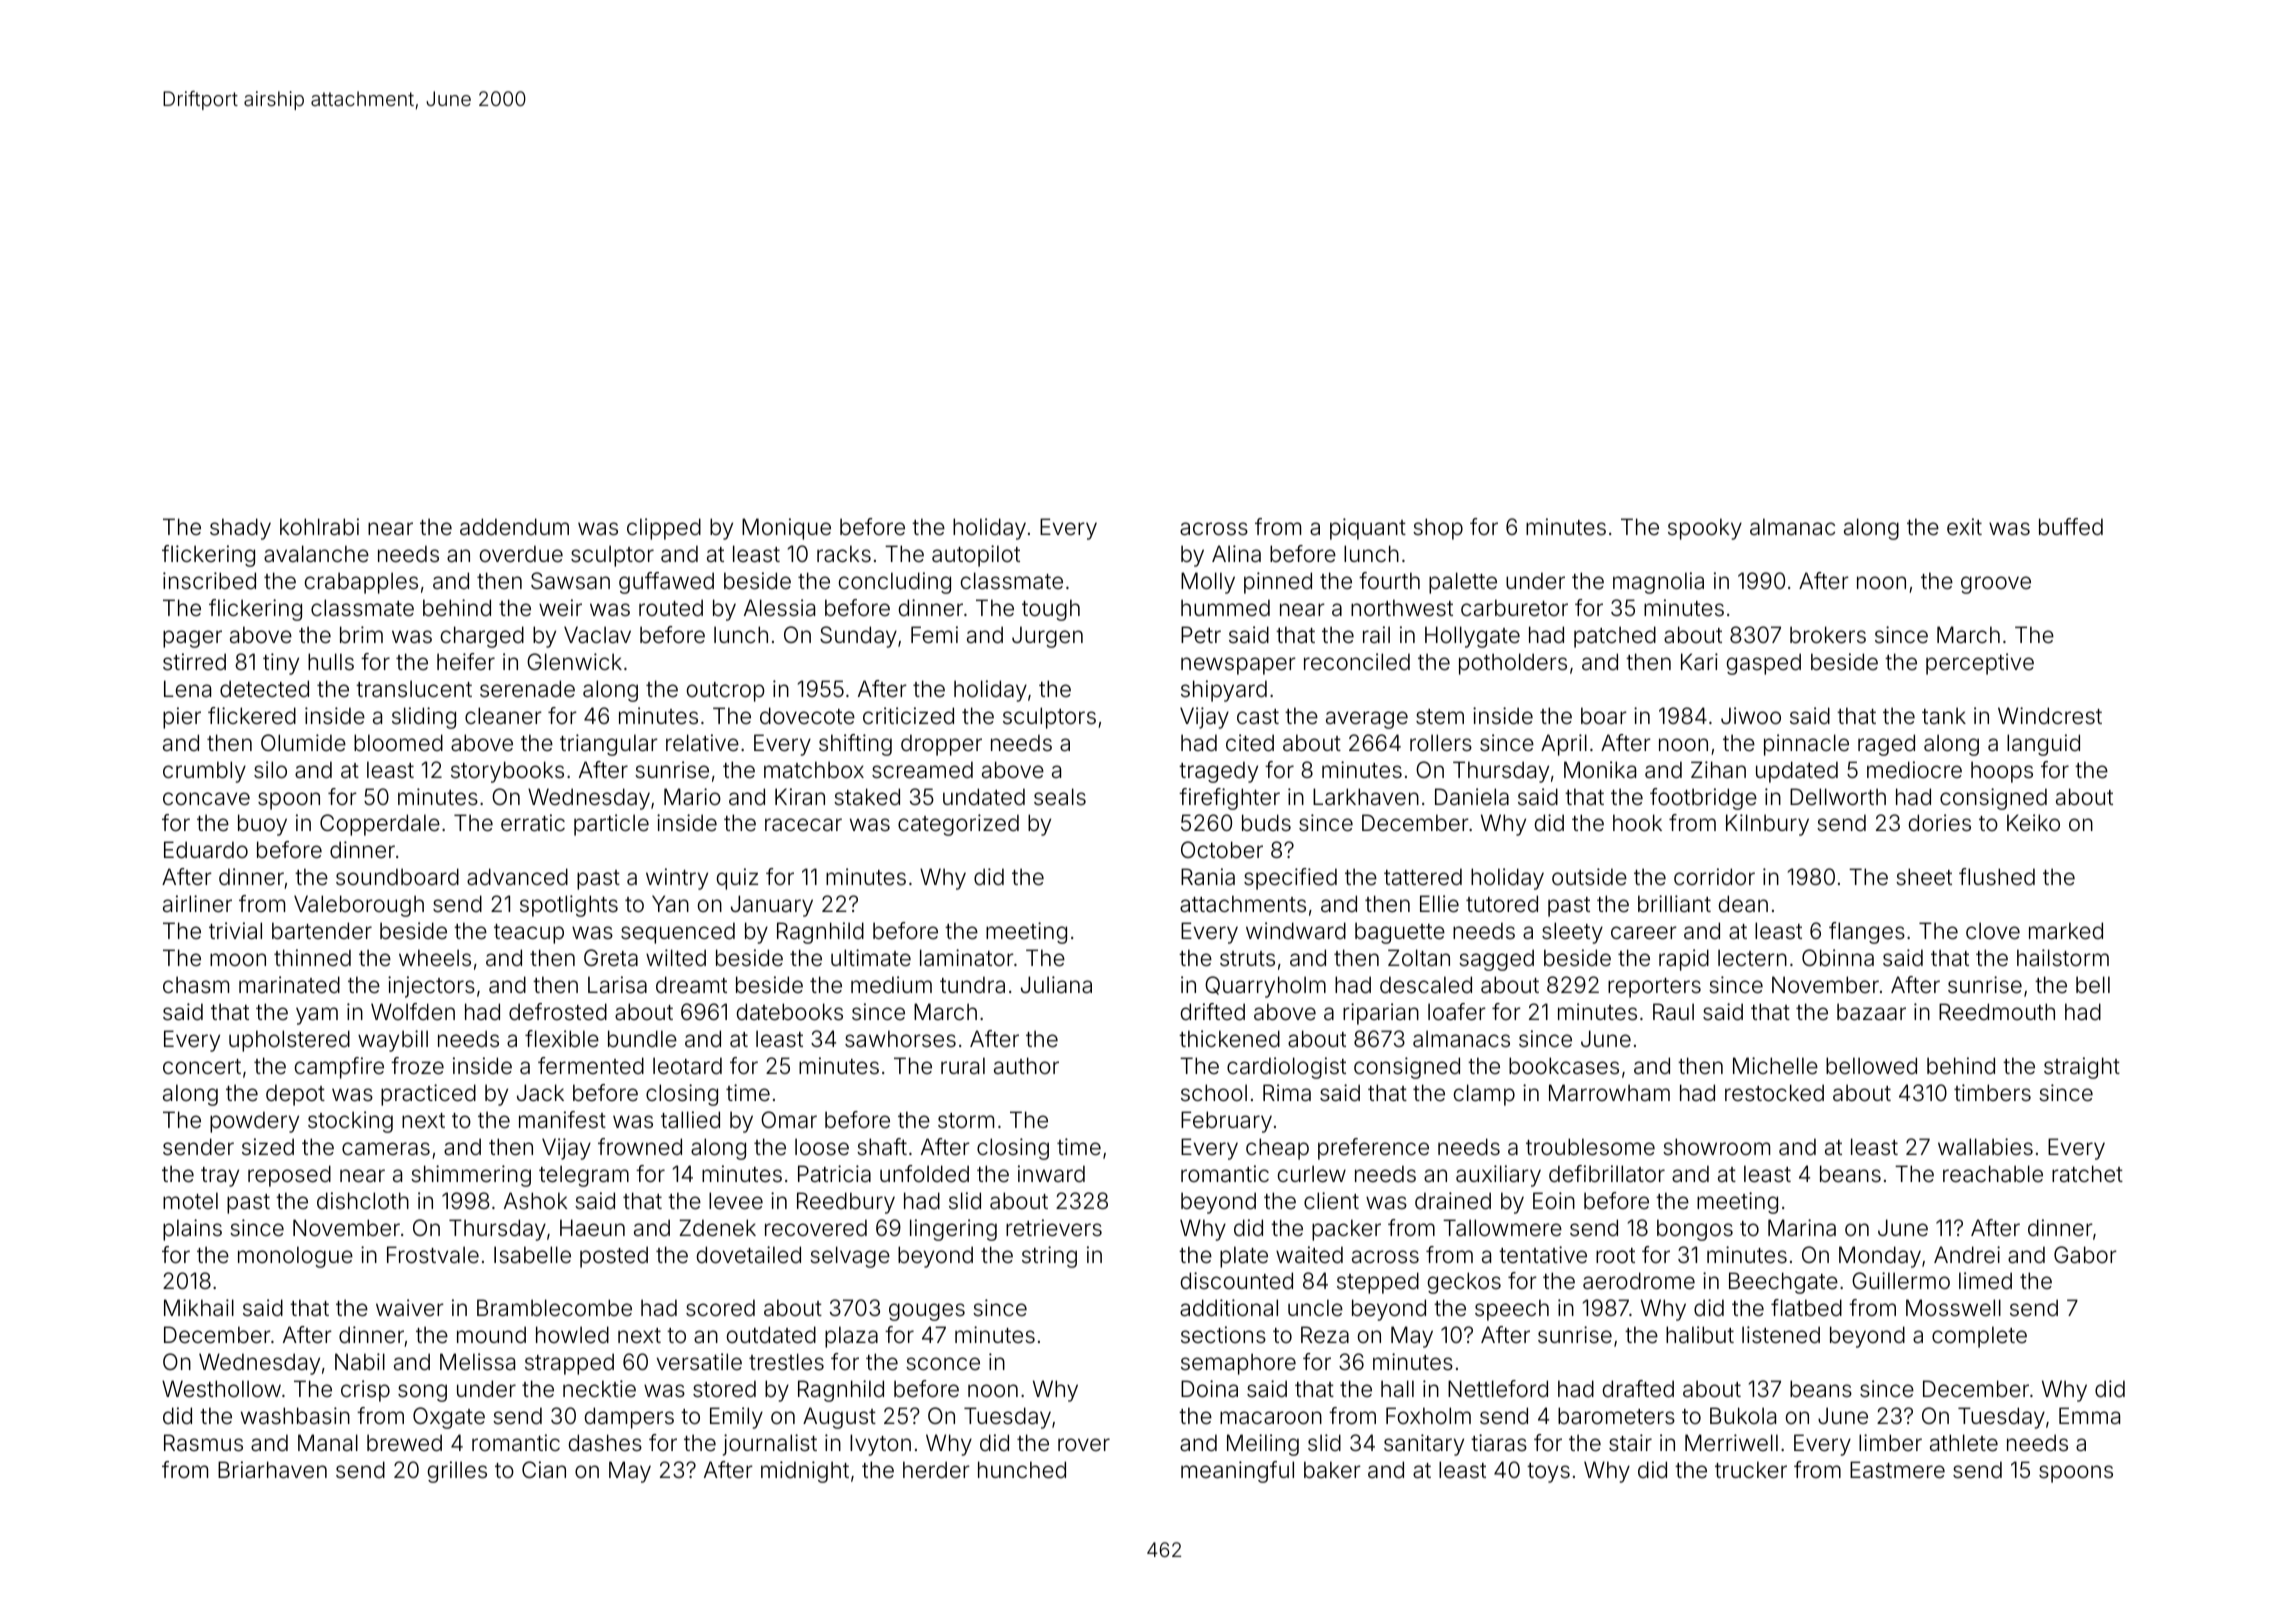 The image size is (2292, 1620). I want to click on triangular, so click(609, 745).
